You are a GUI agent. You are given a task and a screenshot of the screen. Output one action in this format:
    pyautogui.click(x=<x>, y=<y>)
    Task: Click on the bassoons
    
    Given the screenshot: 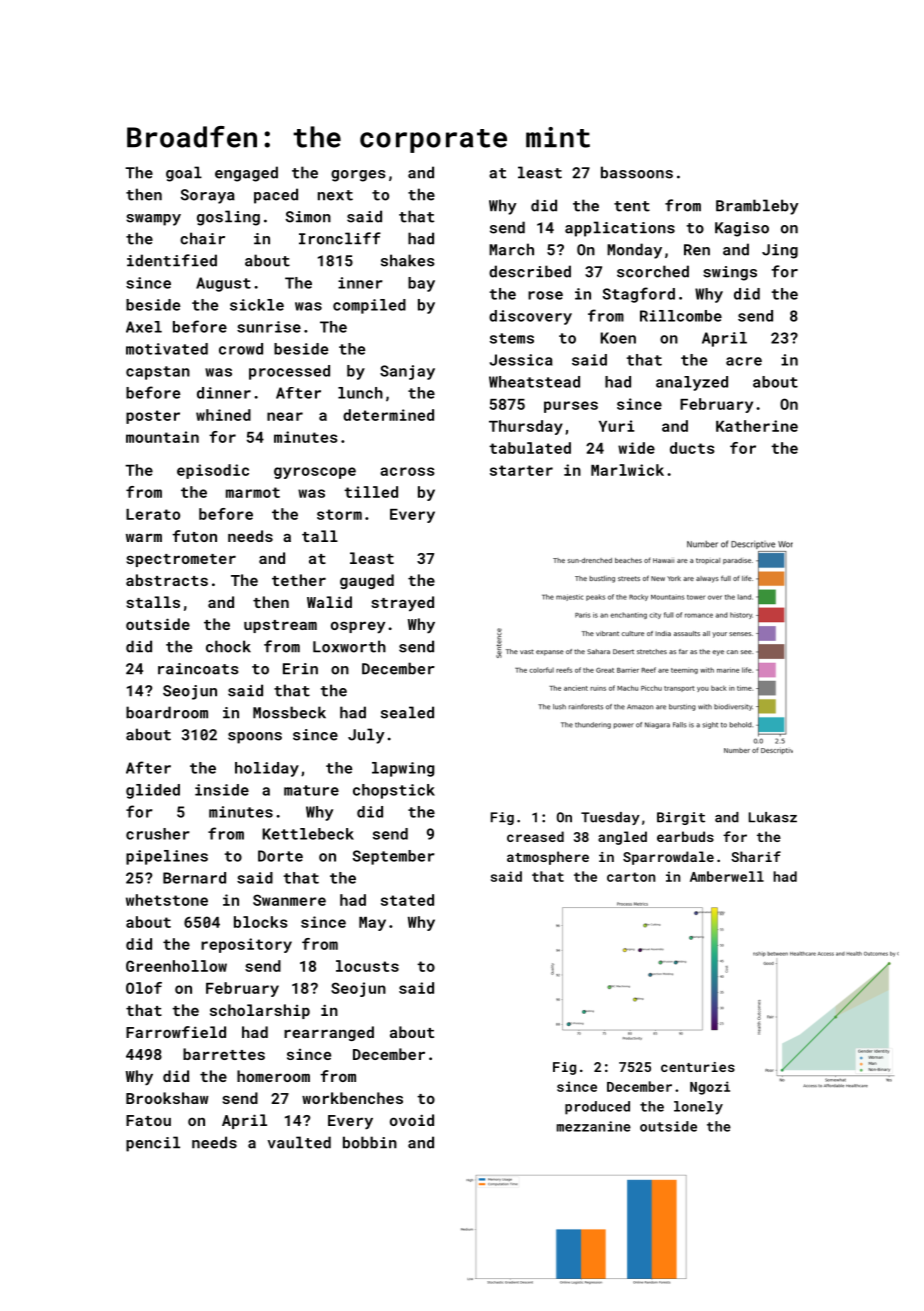 What is the action you would take?
    pyautogui.click(x=637, y=172)
